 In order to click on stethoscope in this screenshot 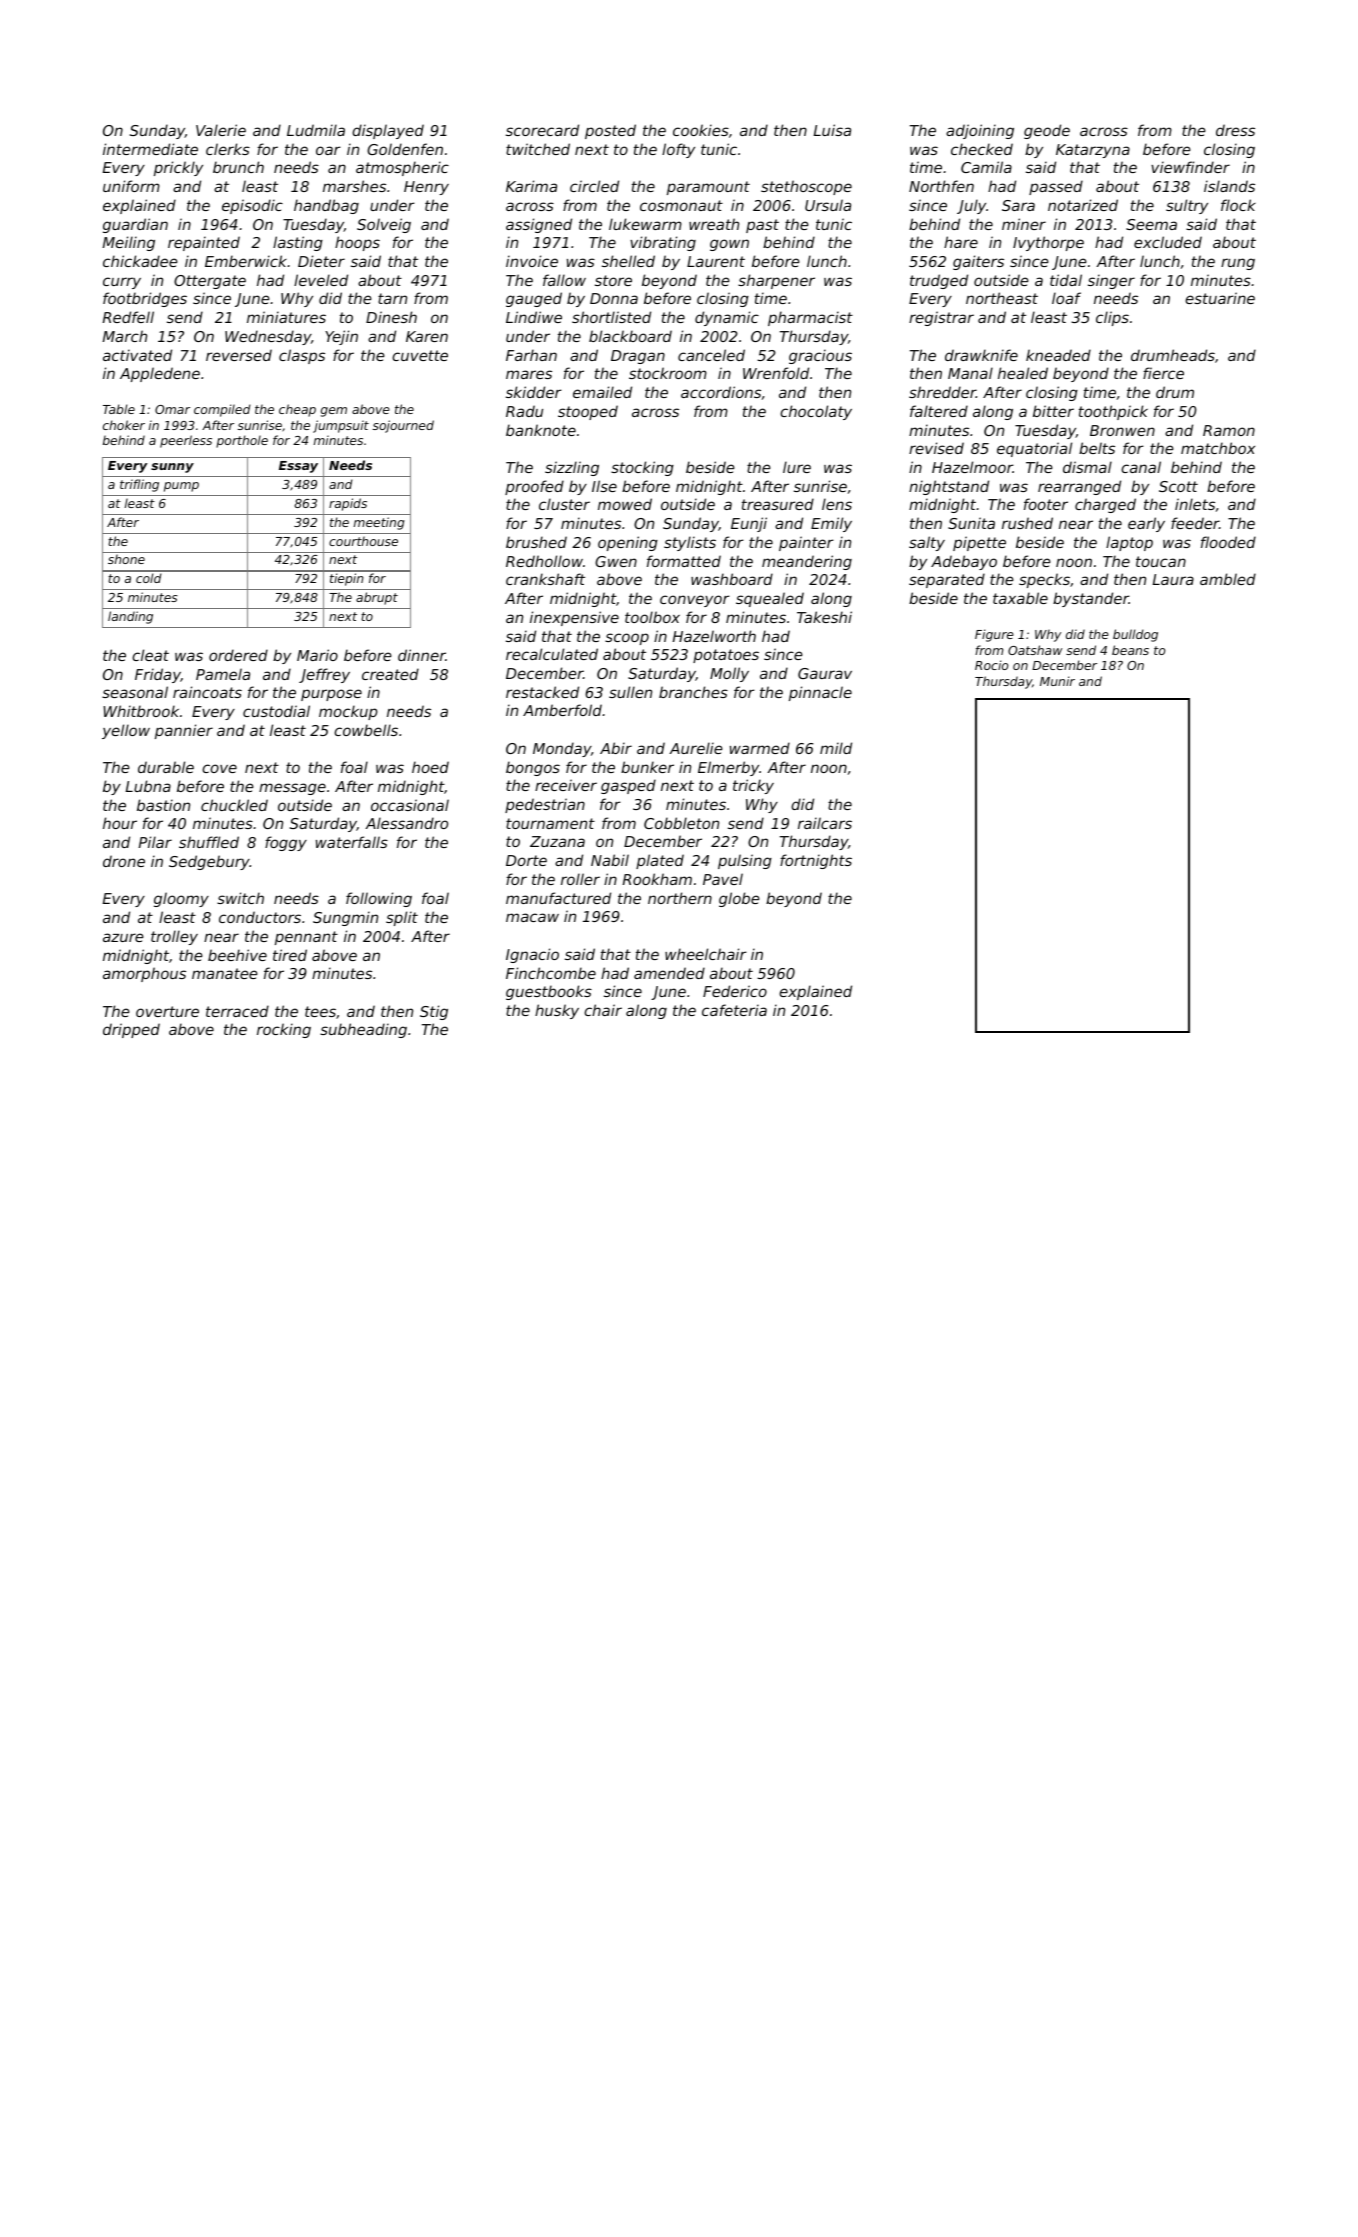, I will do `click(806, 187)`.
